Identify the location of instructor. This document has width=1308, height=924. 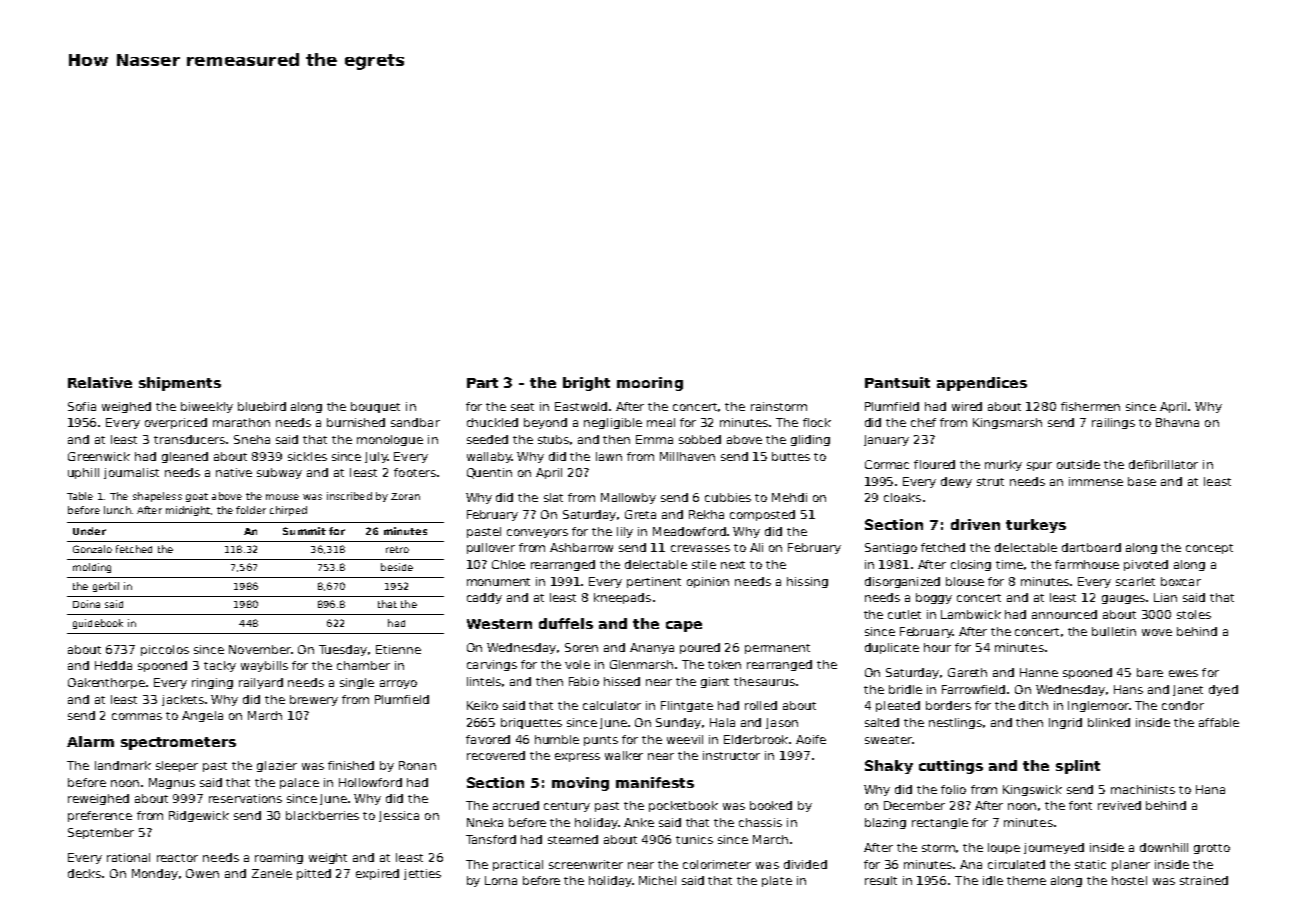
(731, 755).
